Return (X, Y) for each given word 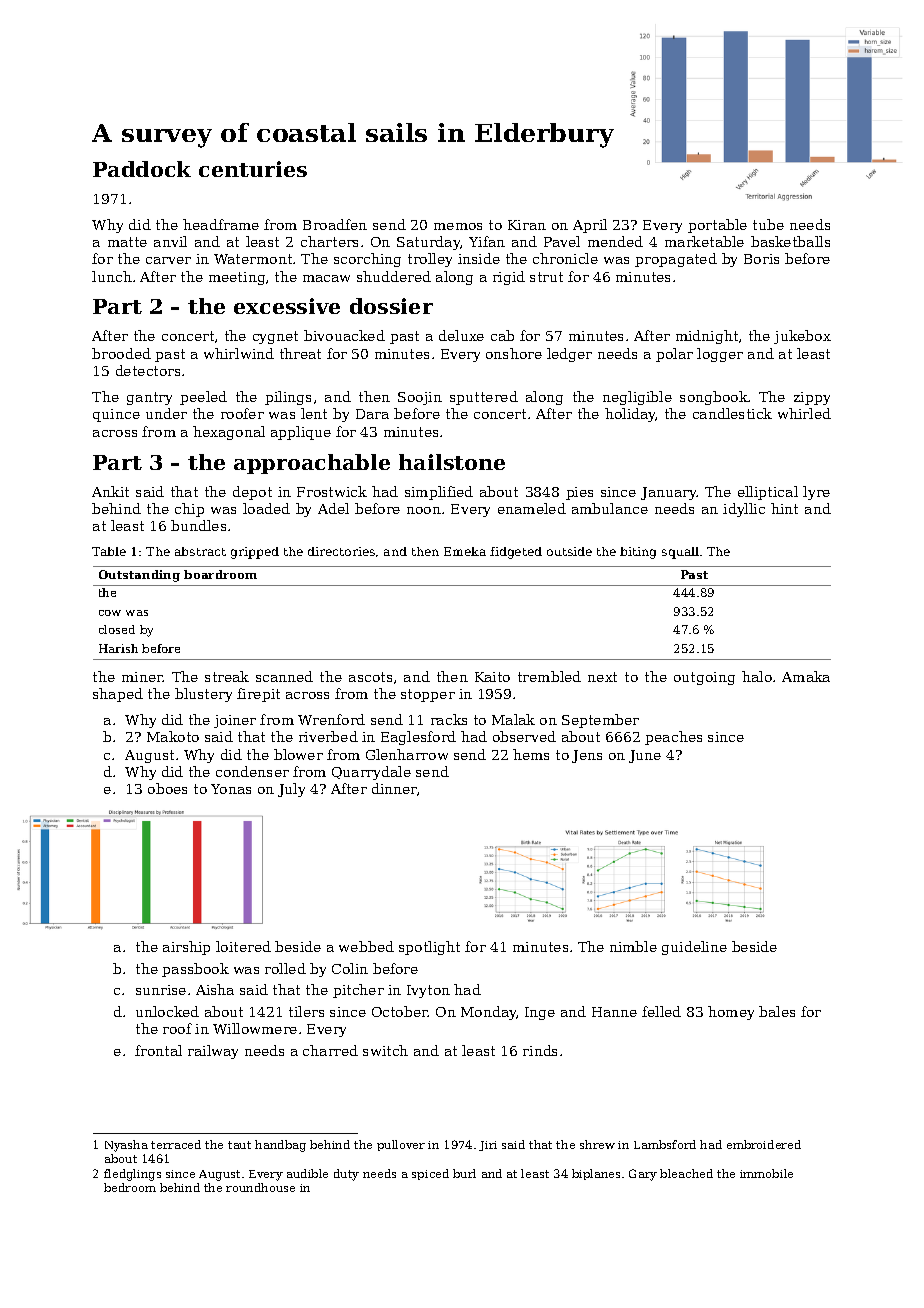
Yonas (231, 789)
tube (768, 224)
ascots (370, 677)
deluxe (461, 335)
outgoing (704, 678)
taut (239, 1145)
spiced (430, 1174)
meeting (237, 278)
